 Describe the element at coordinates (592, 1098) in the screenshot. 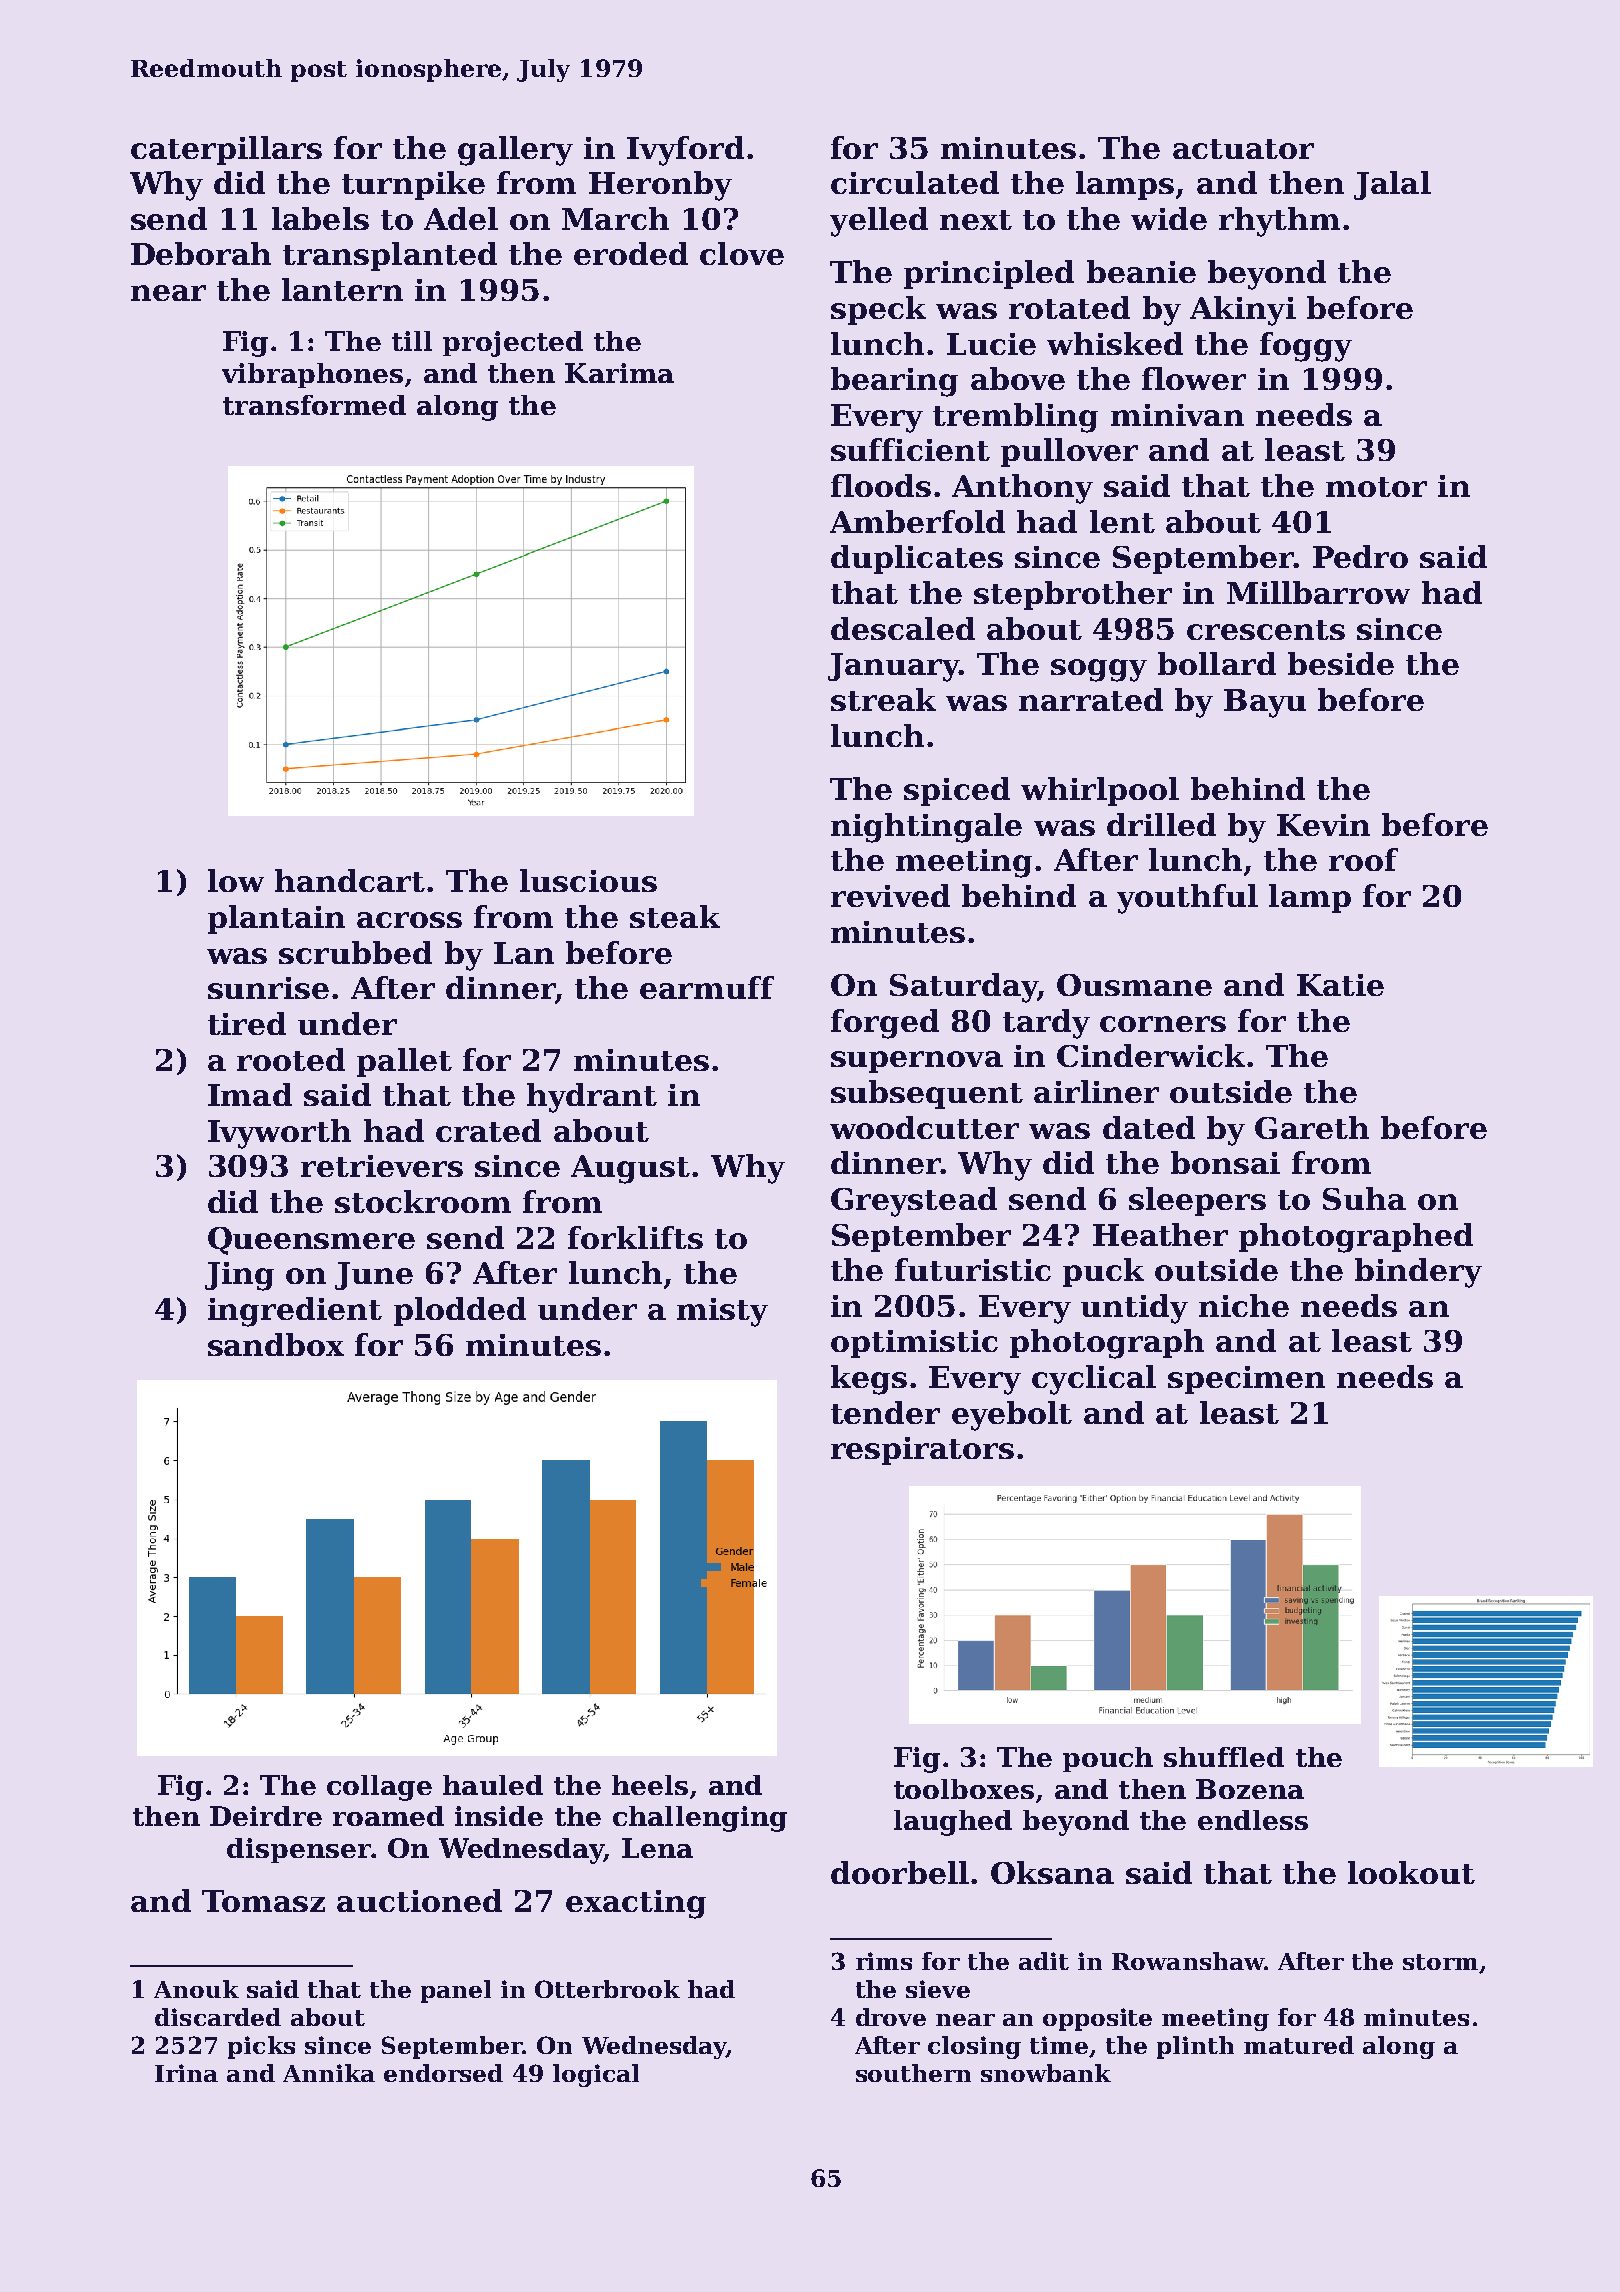

I see `hydrant` at that location.
